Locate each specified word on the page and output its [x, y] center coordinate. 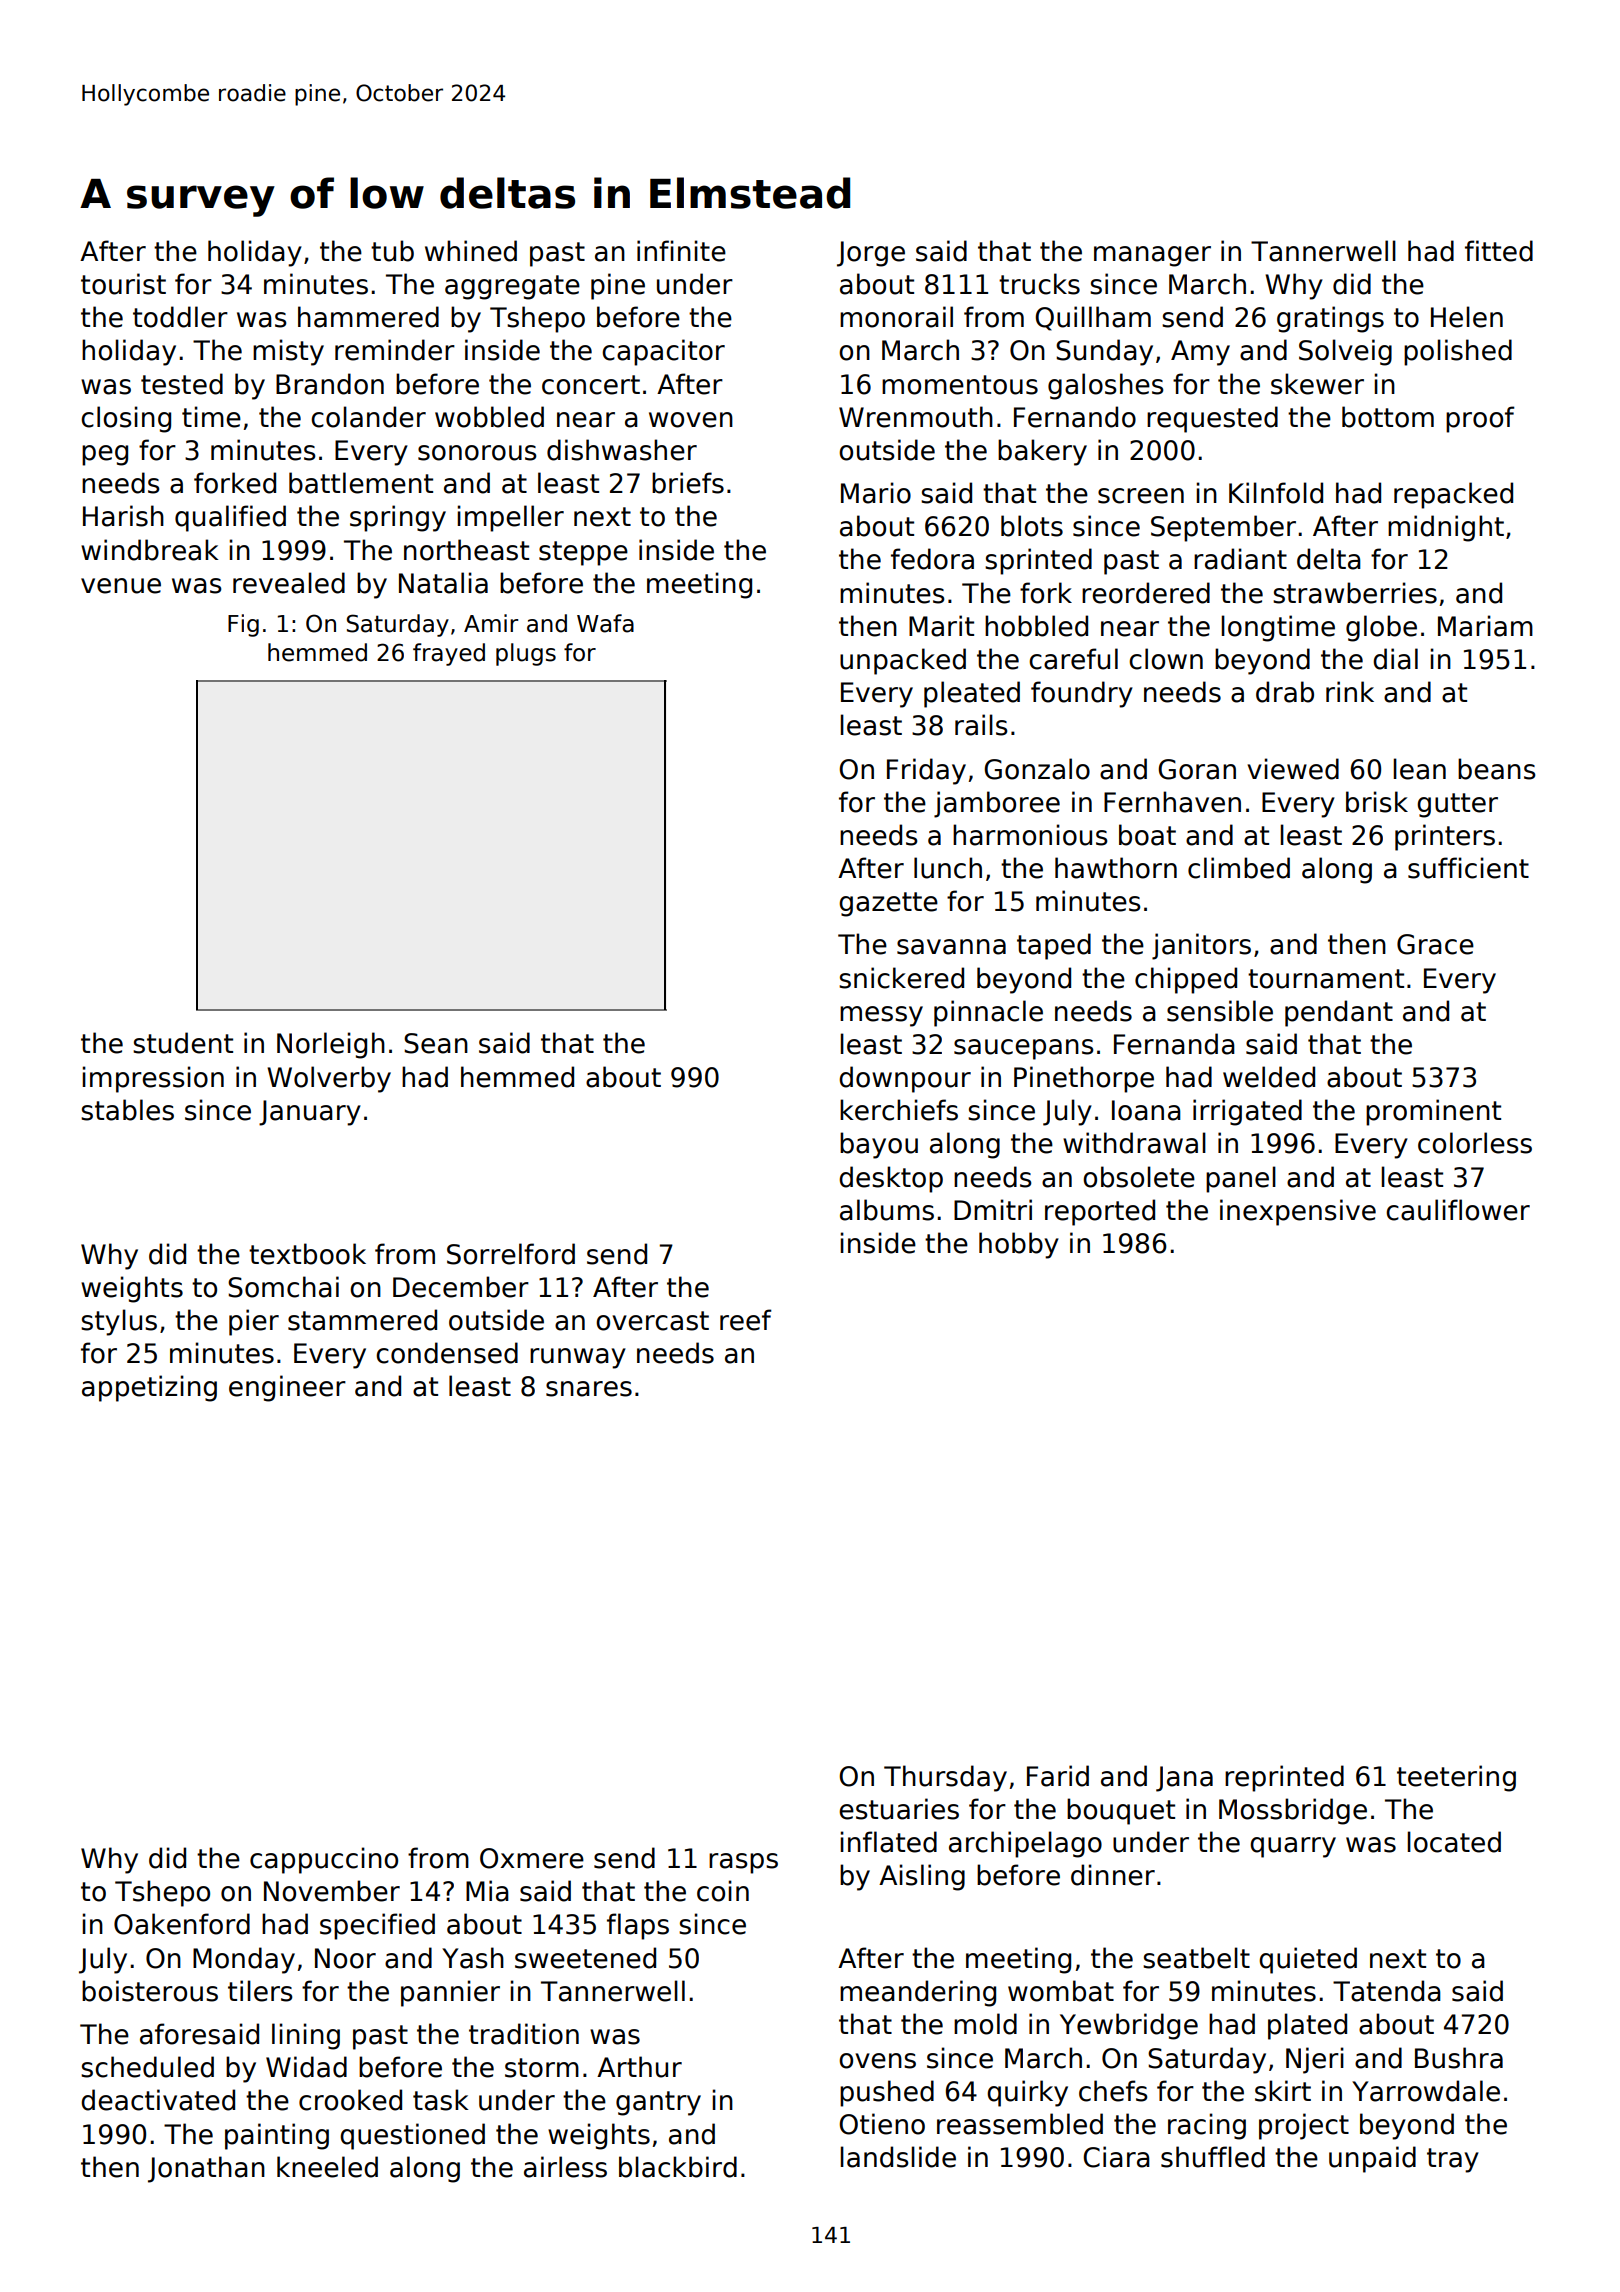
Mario [876, 493]
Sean [436, 1043]
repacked [1453, 495]
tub [392, 251]
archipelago [1025, 1844]
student [183, 1043]
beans [1497, 769]
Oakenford [182, 1924]
